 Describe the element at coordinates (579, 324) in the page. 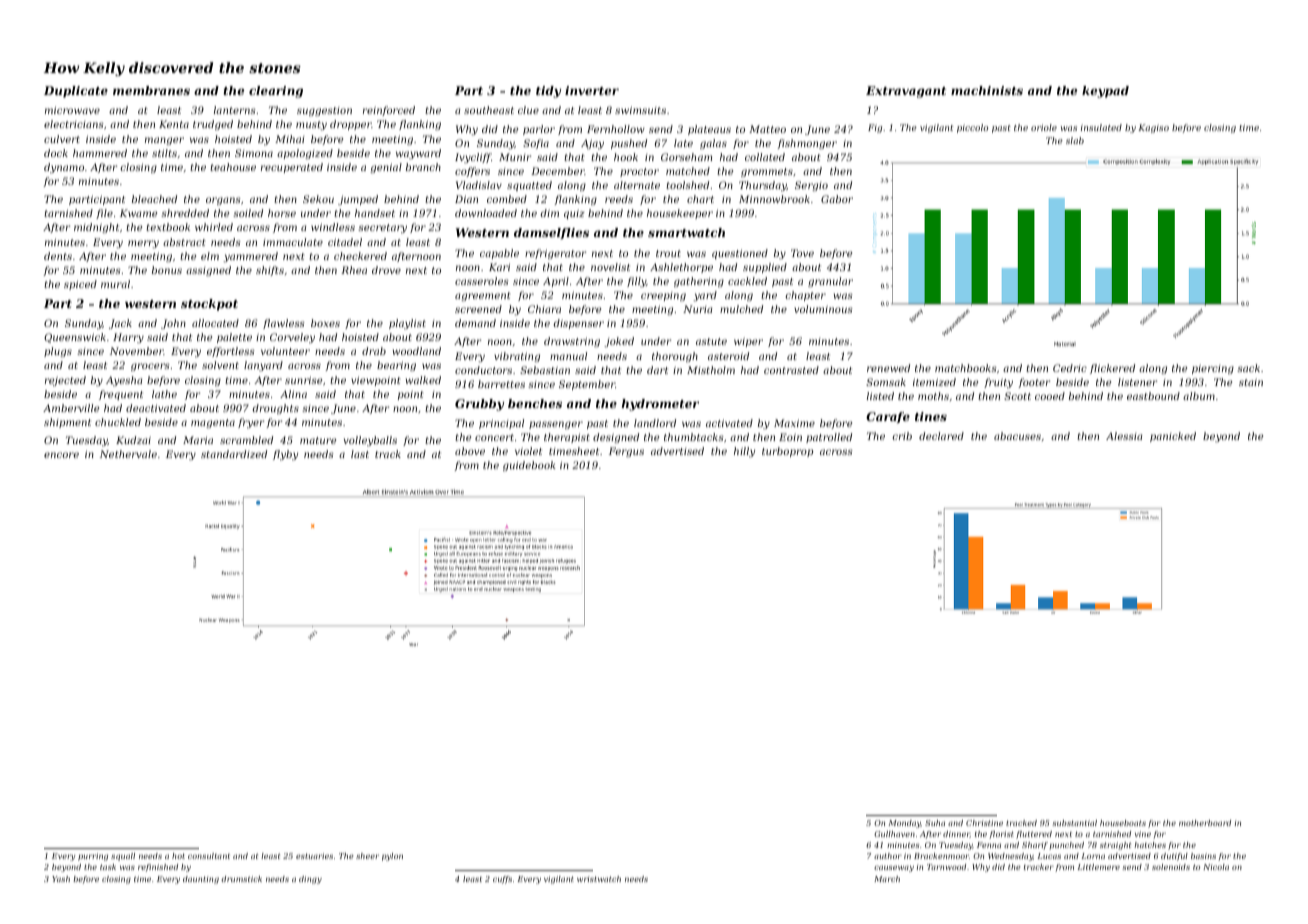

I see `dispenser` at that location.
